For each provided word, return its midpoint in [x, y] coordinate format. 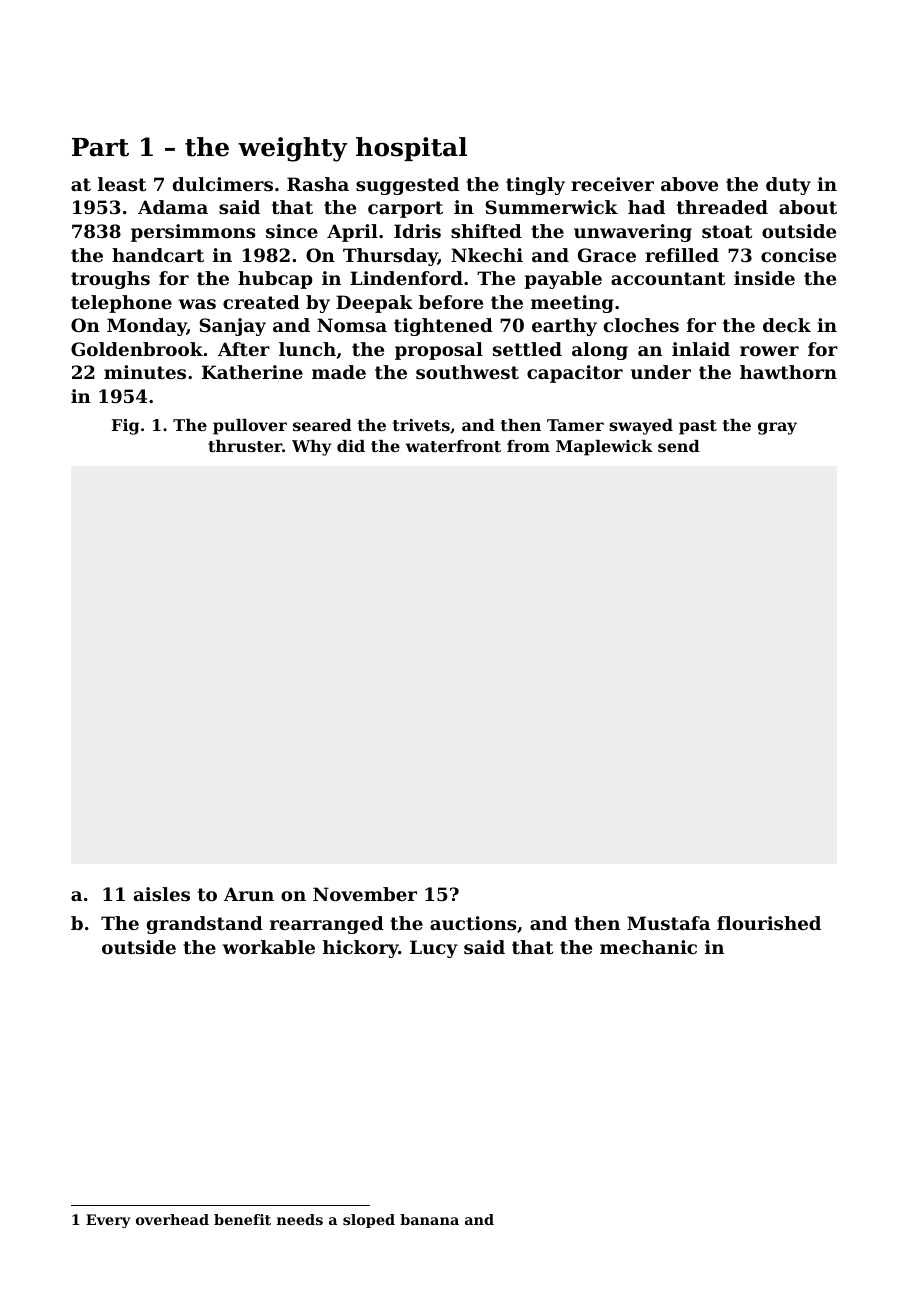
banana [429, 1219]
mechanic [648, 947]
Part [100, 147]
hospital [411, 149]
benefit [242, 1219]
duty [788, 186]
